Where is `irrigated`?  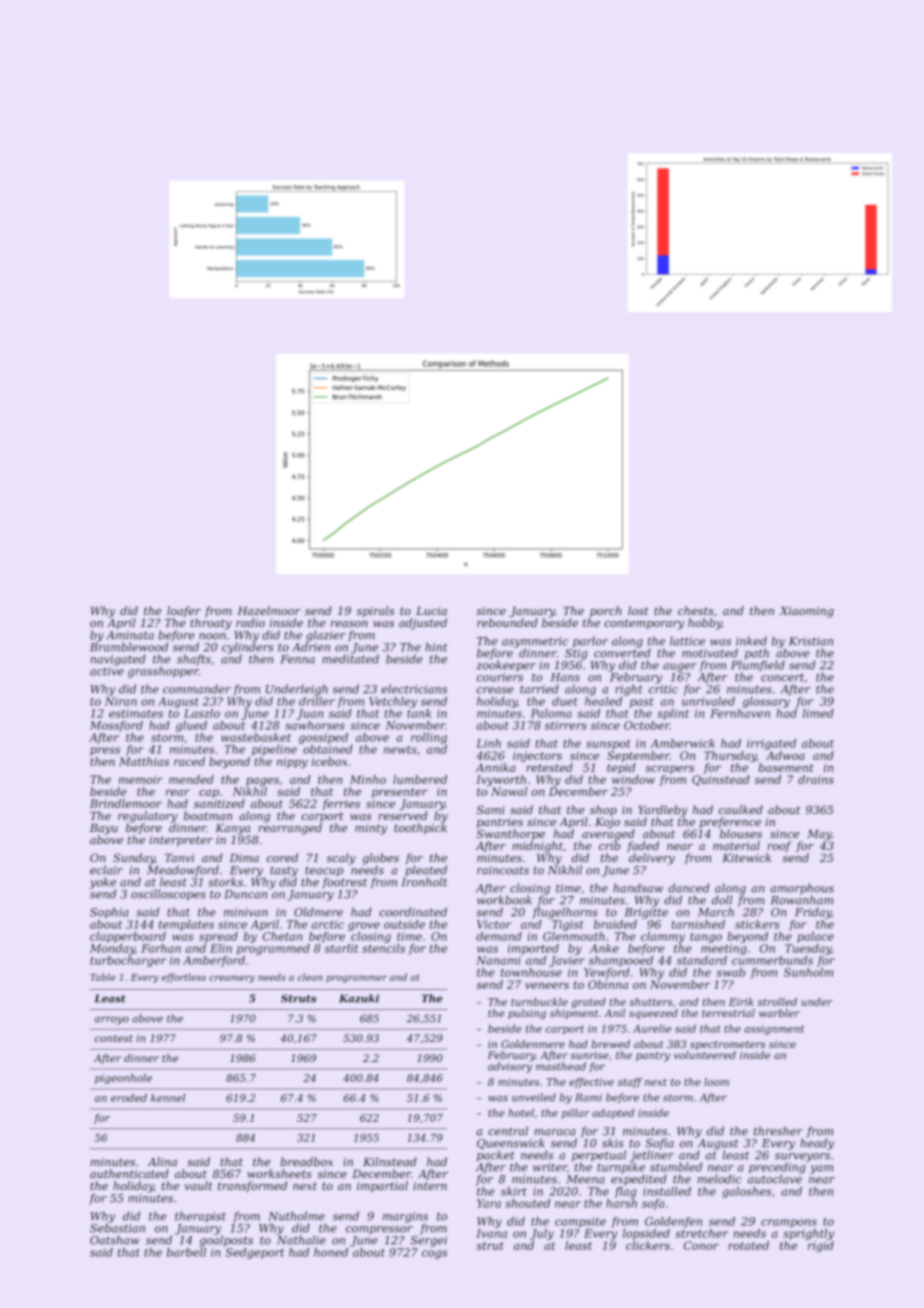 irrigated is located at coordinates (771, 744).
